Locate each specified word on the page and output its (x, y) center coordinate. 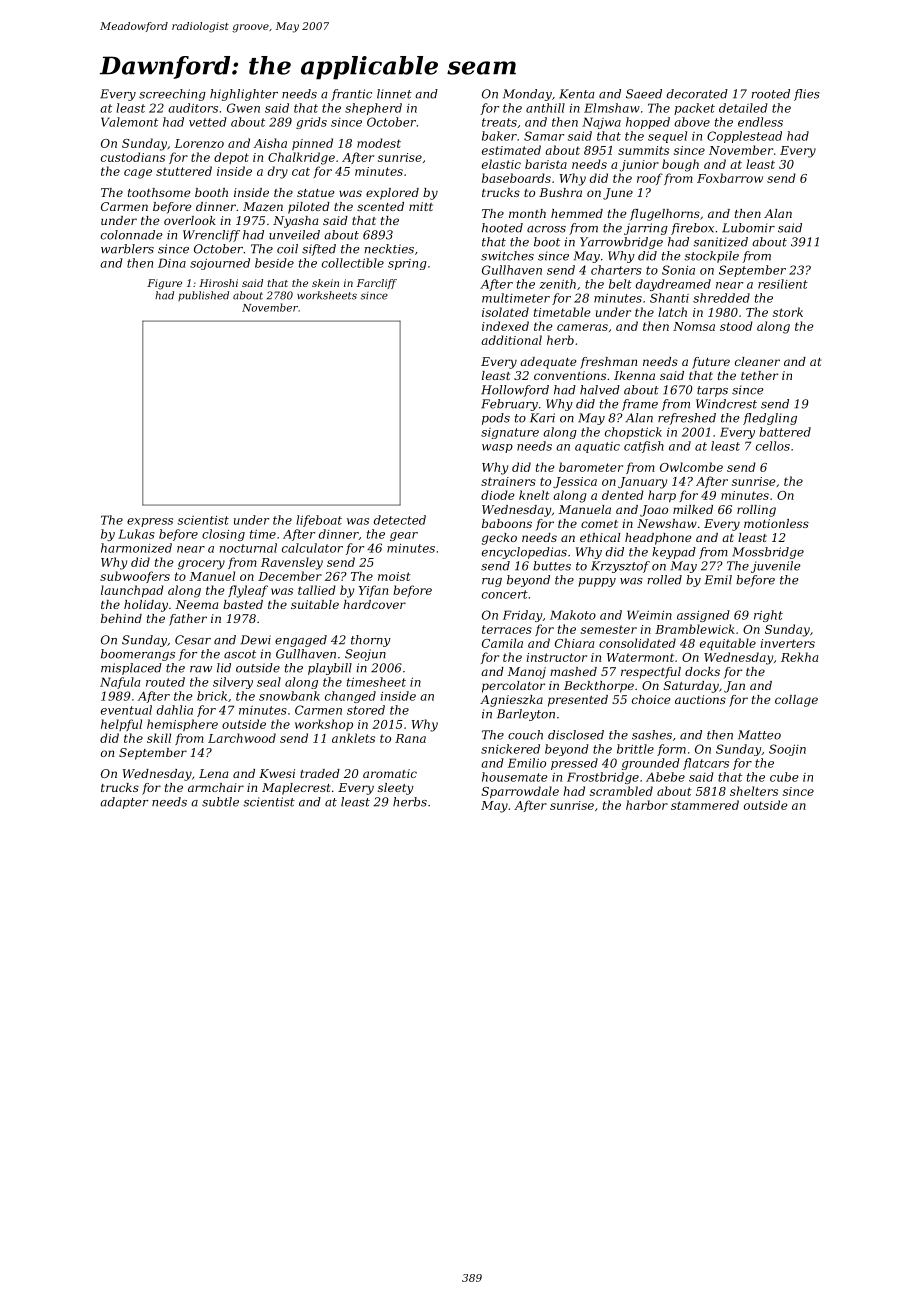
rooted (770, 94)
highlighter (244, 95)
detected (400, 520)
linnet (394, 94)
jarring (646, 229)
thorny (371, 641)
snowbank (289, 696)
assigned (703, 616)
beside (274, 263)
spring (407, 264)
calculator (312, 548)
